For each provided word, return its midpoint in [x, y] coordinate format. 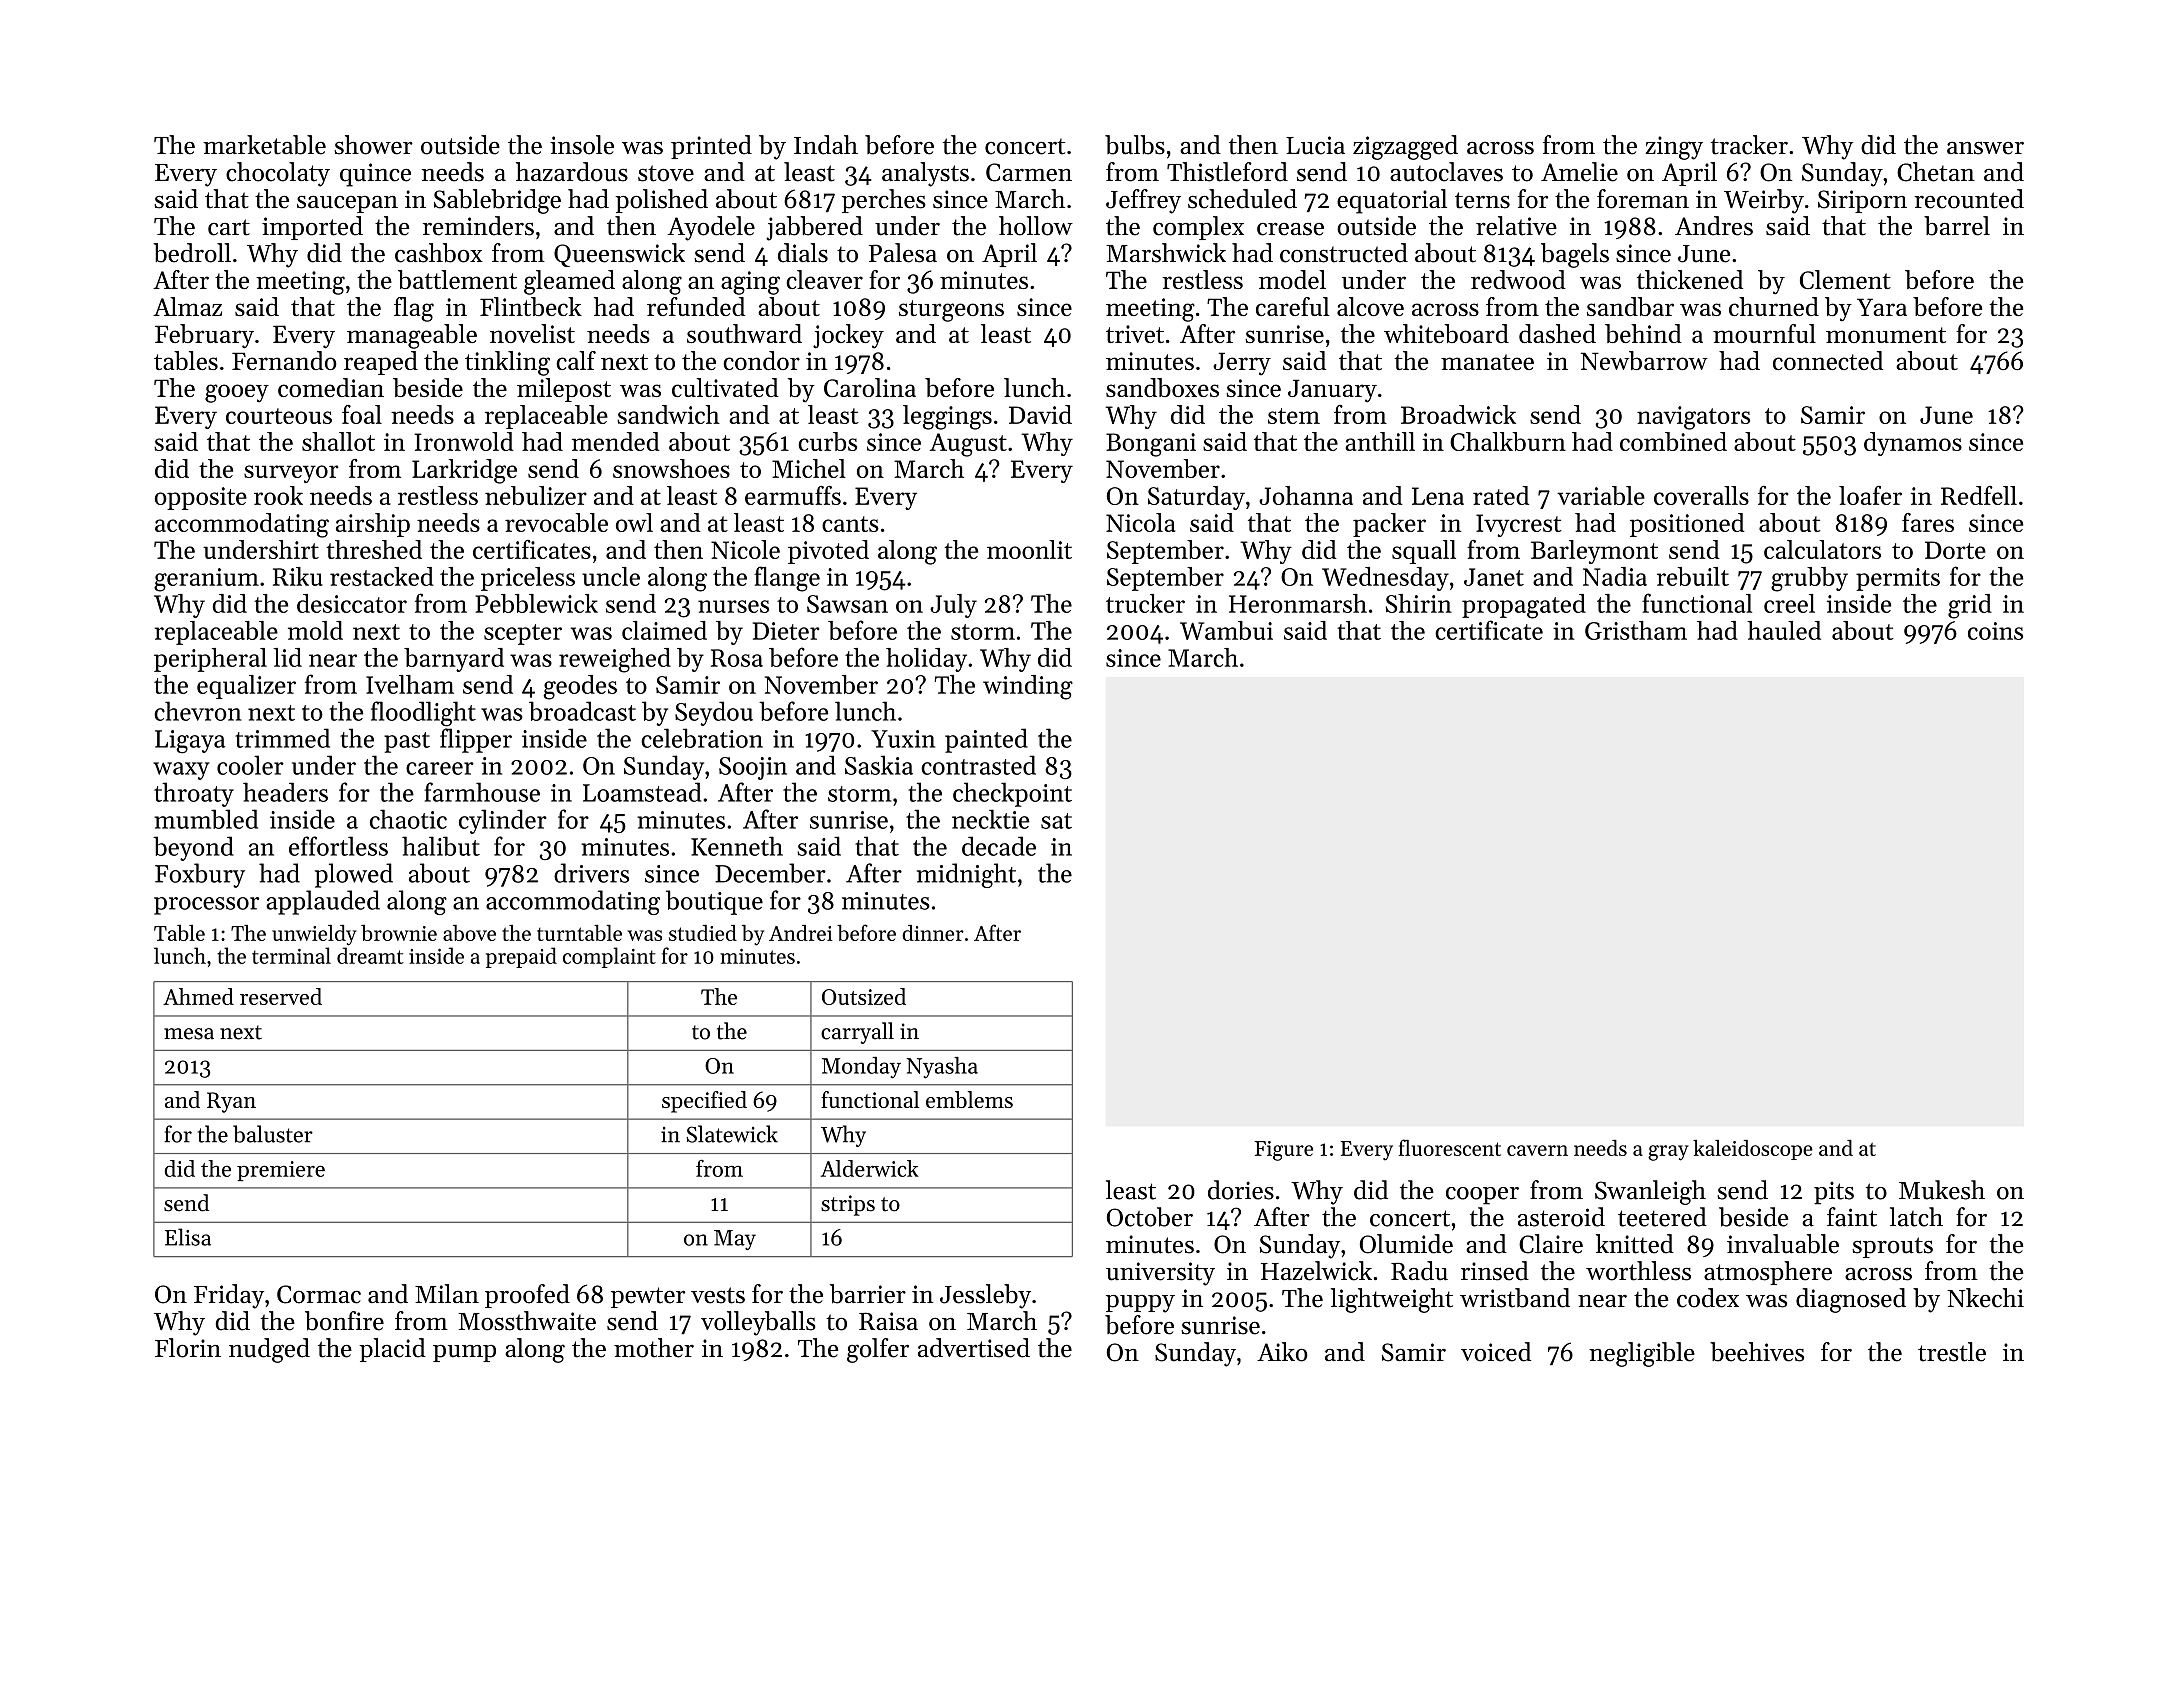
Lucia [1315, 145]
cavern [1537, 1150]
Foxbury [200, 875]
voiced [1496, 1352]
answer [1985, 148]
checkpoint [1012, 794]
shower [373, 145]
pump [464, 1353]
